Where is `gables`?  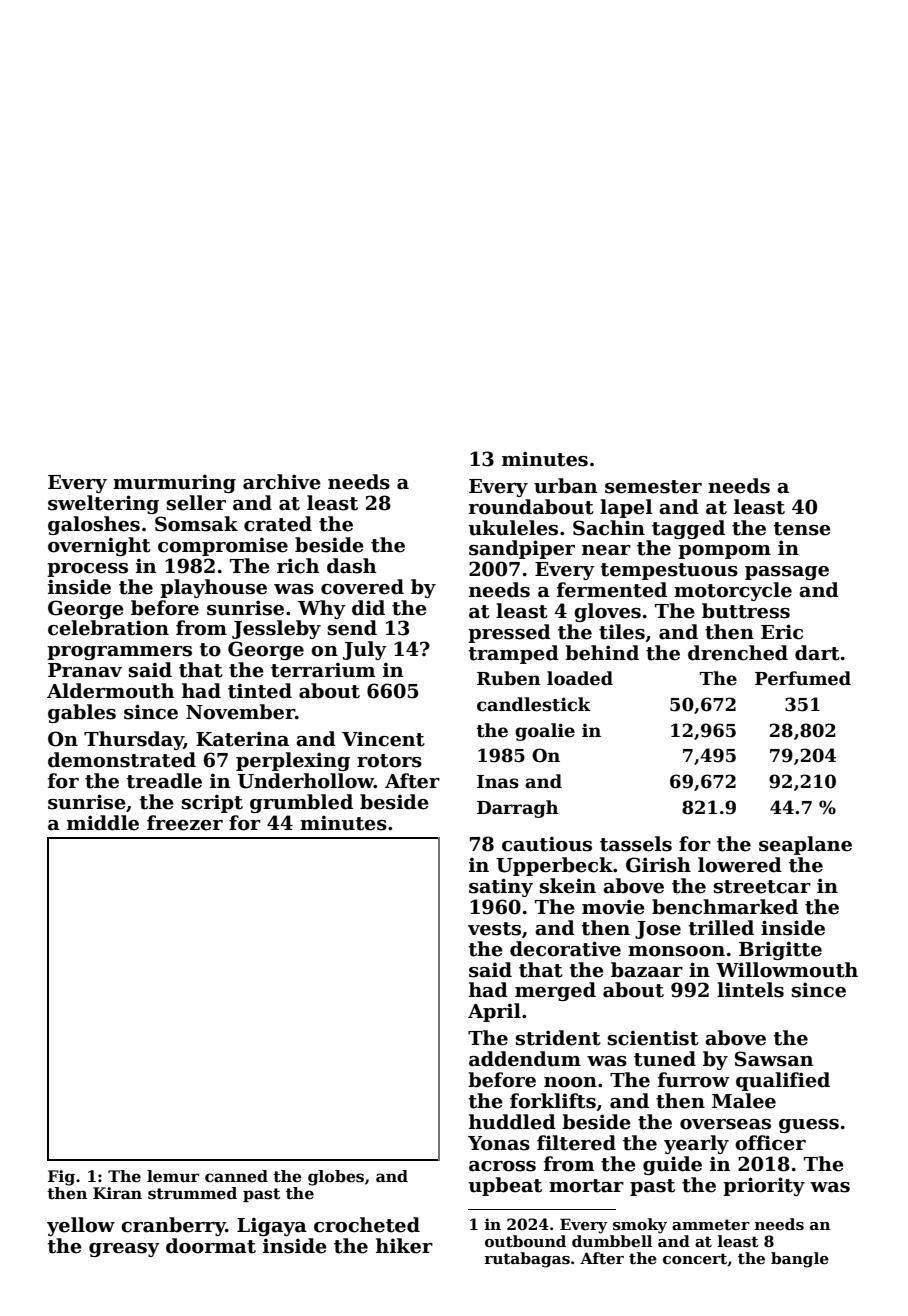 gables is located at coordinates (82, 713).
